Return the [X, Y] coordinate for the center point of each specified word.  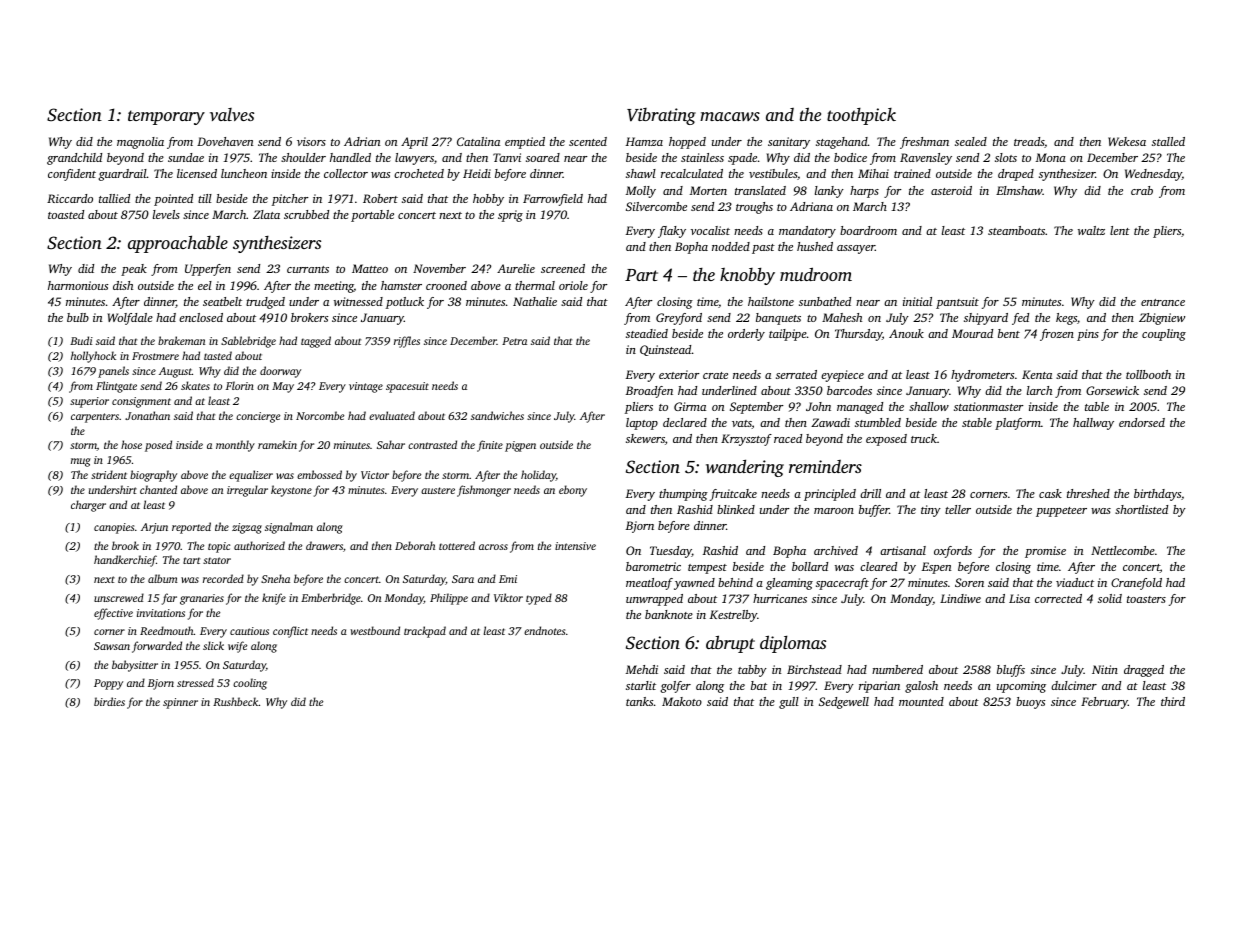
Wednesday [1153, 175]
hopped [687, 143]
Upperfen [208, 270]
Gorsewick [1112, 390]
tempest [707, 569]
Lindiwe [960, 598]
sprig [510, 216]
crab [1142, 190]
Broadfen [649, 392]
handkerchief [125, 561]
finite [490, 446]
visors [311, 141]
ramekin [277, 444]
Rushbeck [236, 701]
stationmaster [989, 406]
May [283, 387]
